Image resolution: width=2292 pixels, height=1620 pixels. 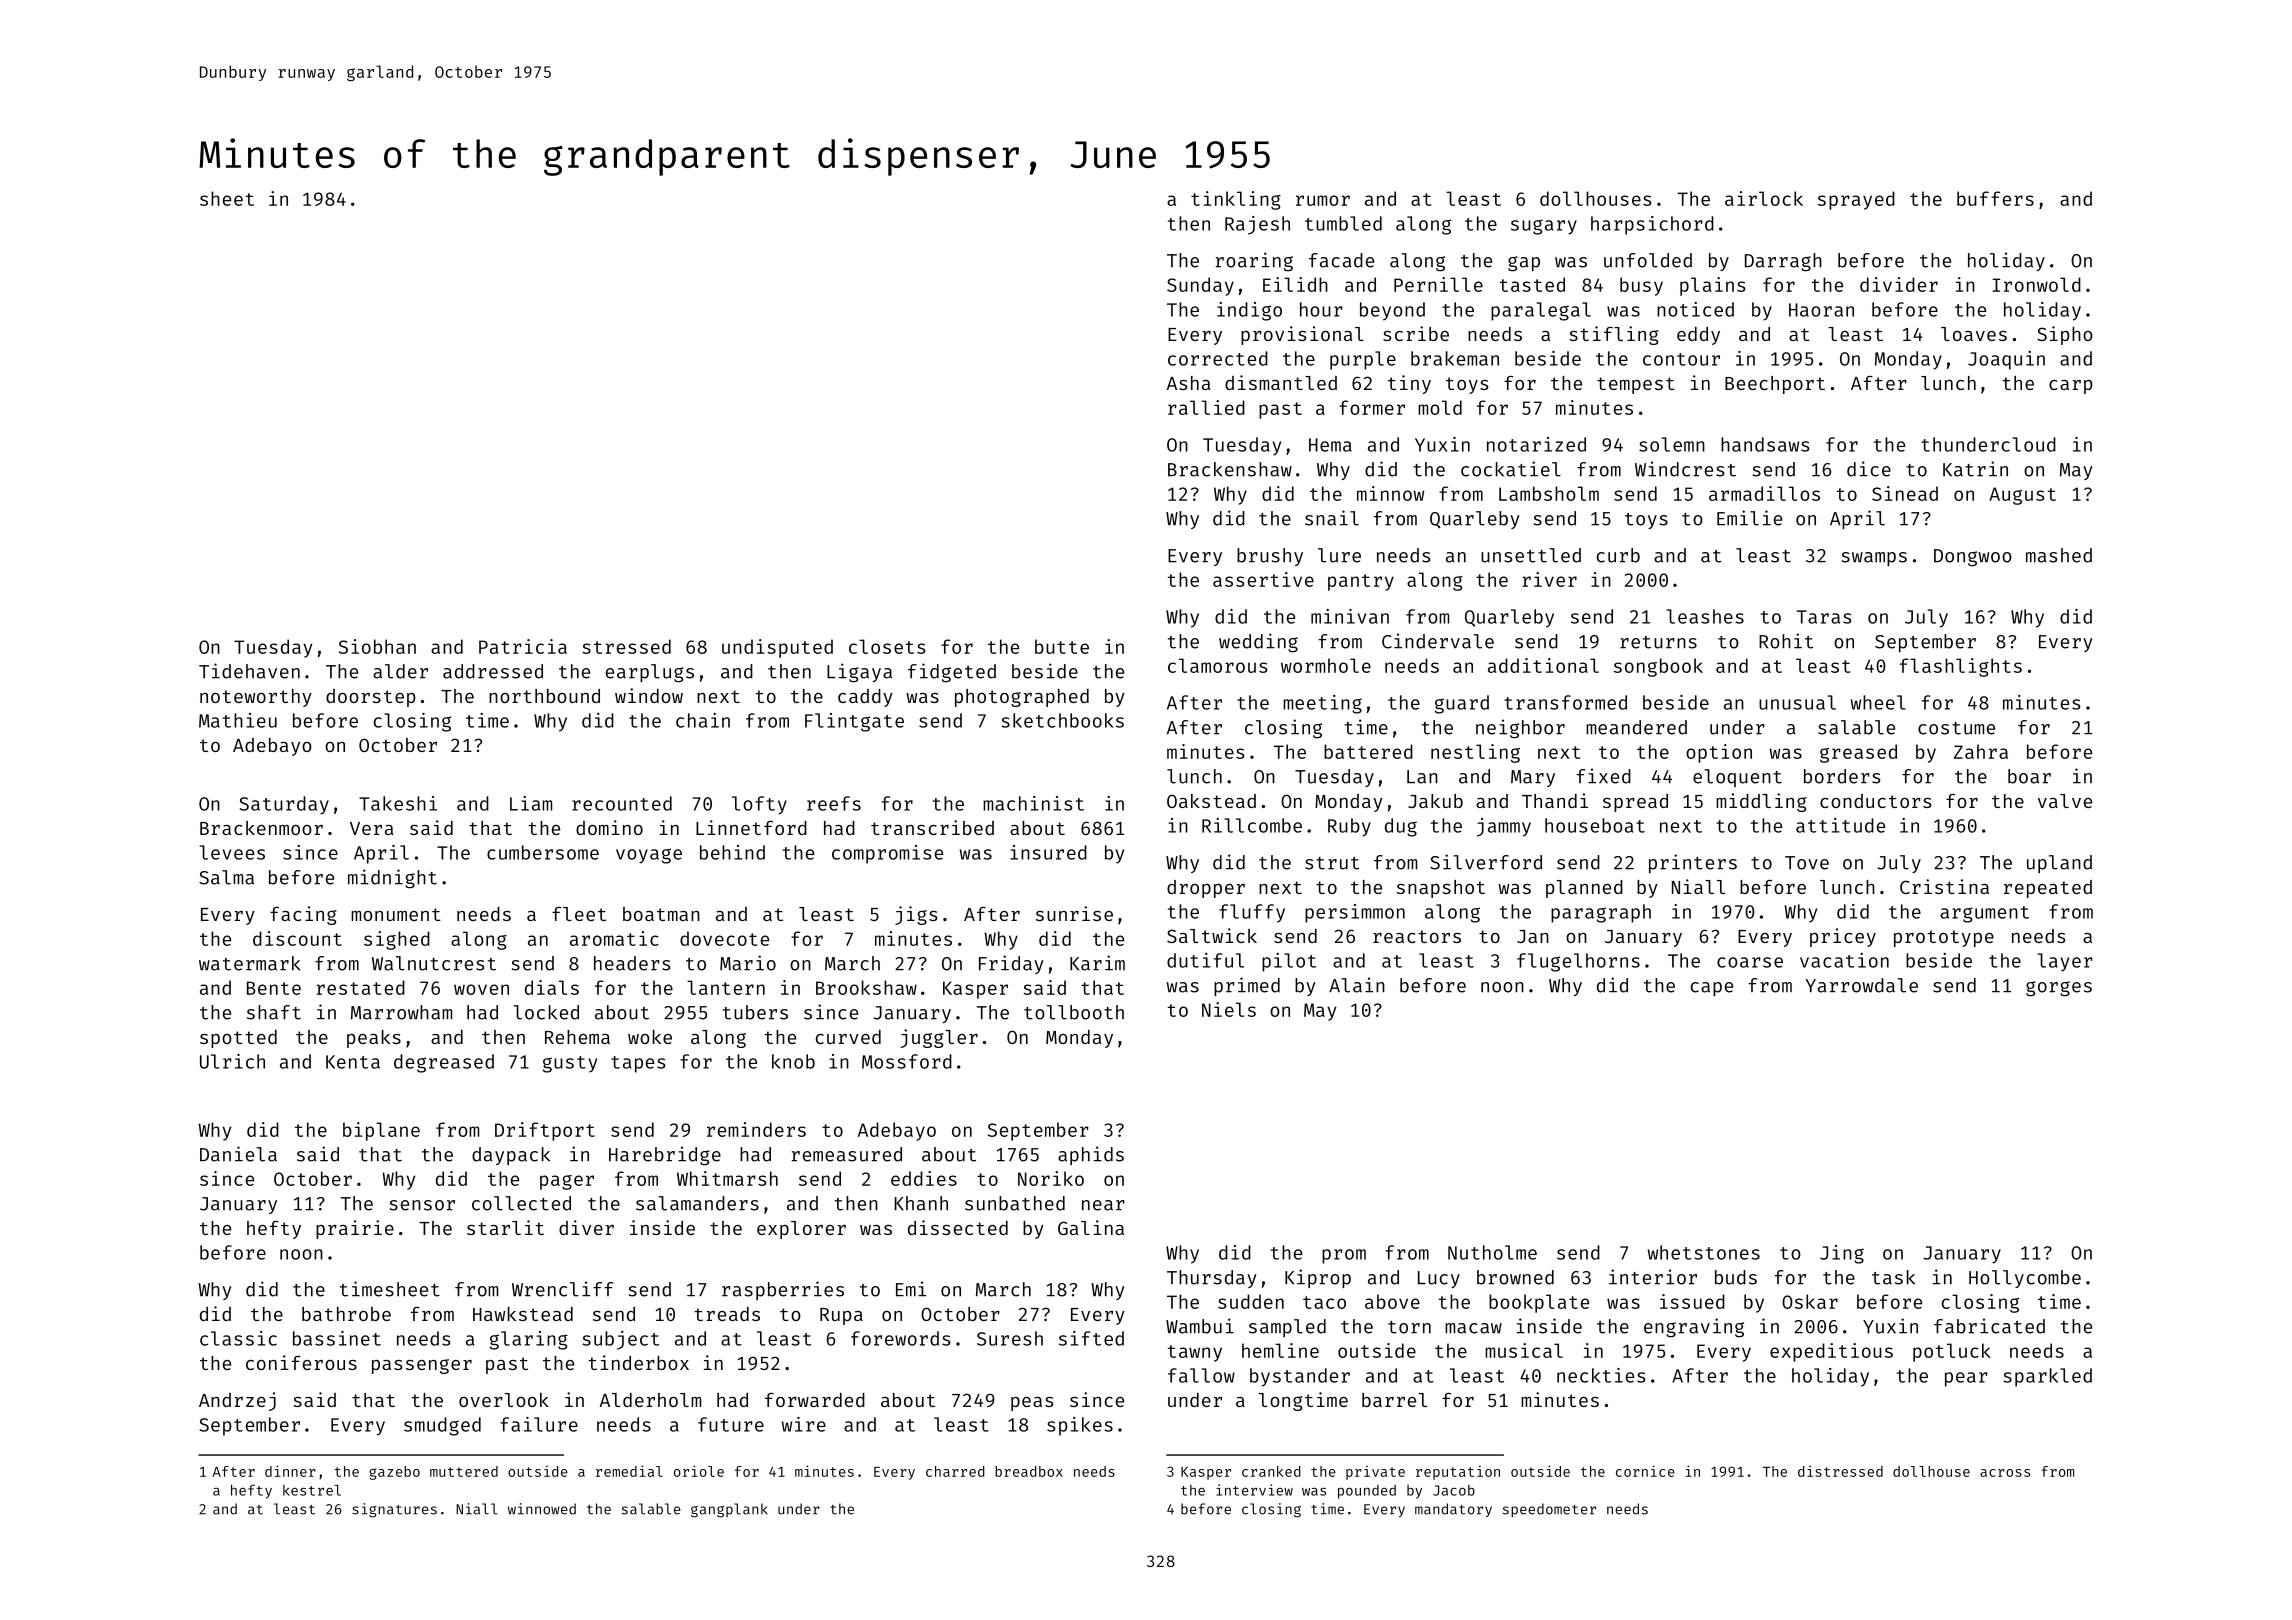 I want to click on Linnetford, so click(x=751, y=827).
